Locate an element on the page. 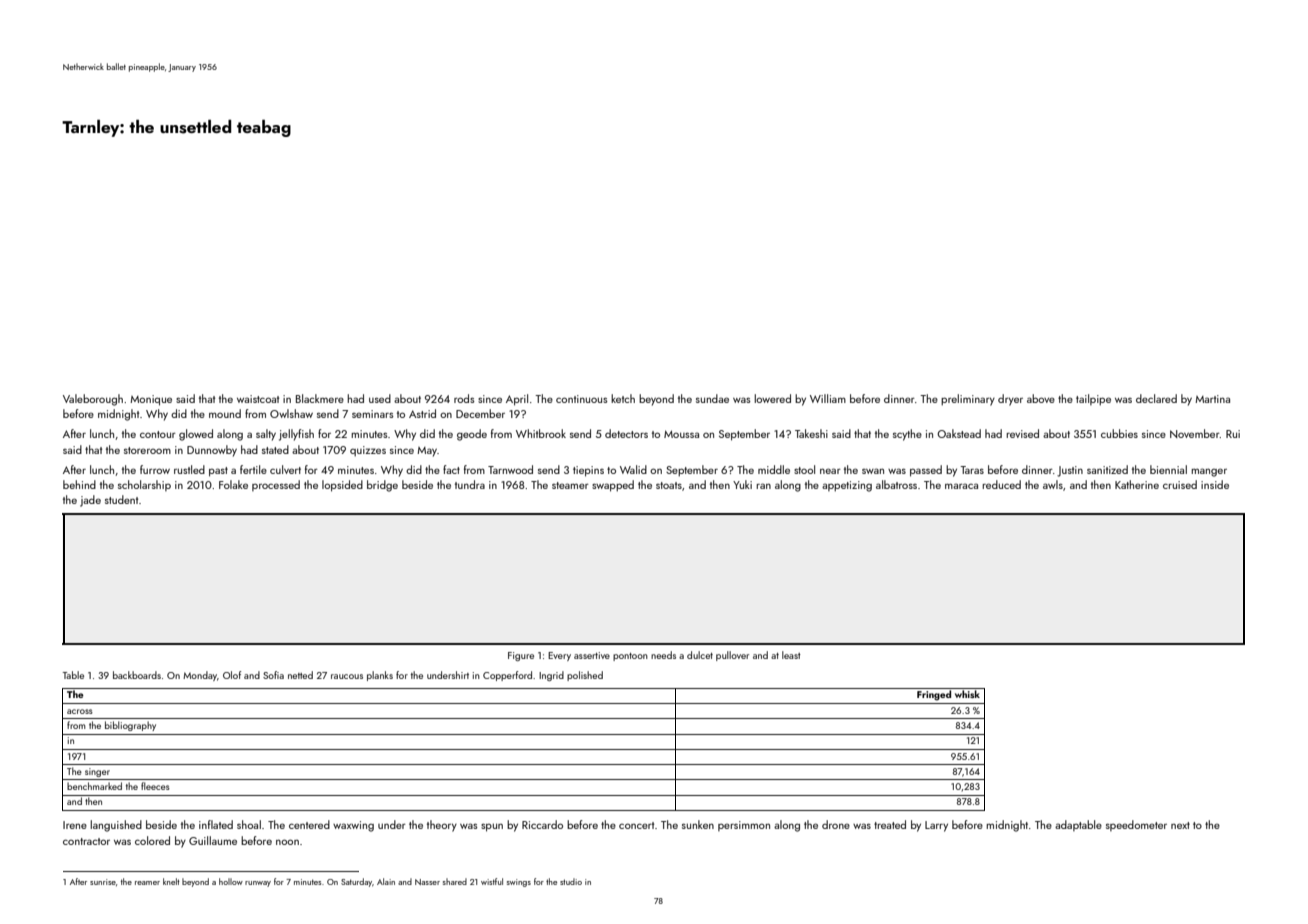 The height and width of the document is (924, 1308). backboards is located at coordinates (137, 675).
